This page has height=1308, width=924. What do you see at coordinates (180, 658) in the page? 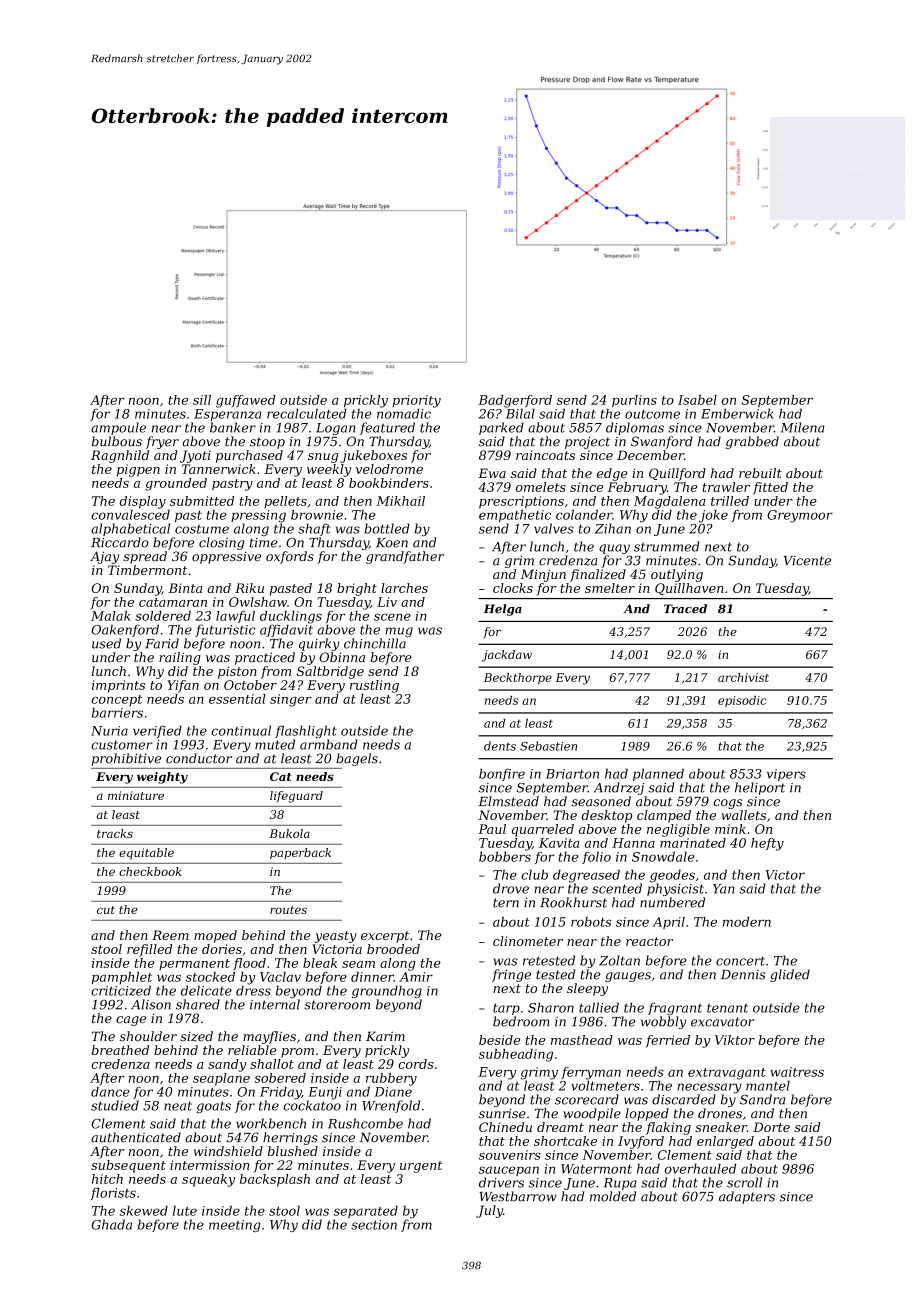
I see `railing` at bounding box center [180, 658].
